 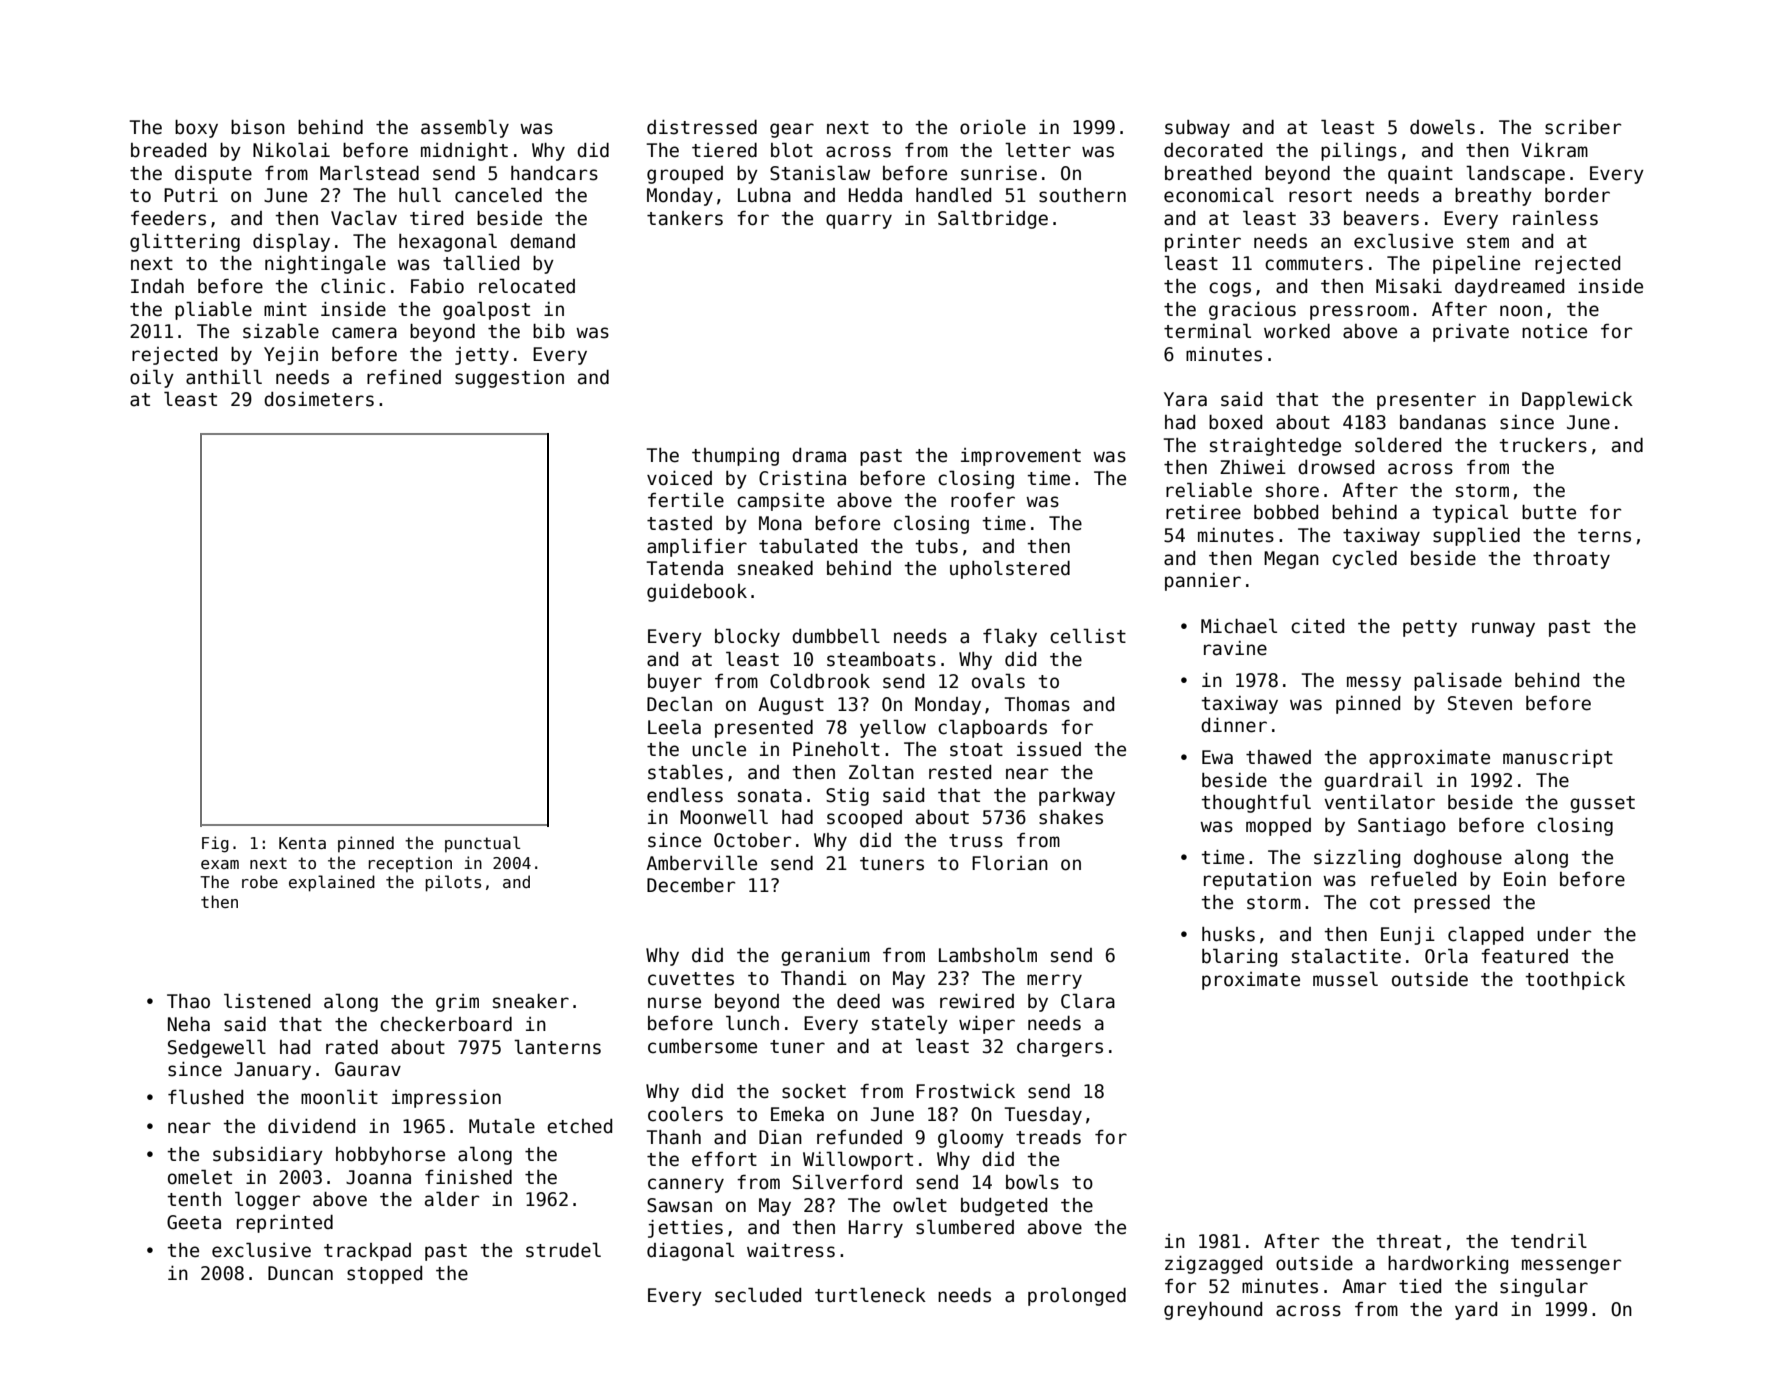 I want to click on scriber, so click(x=1583, y=127).
